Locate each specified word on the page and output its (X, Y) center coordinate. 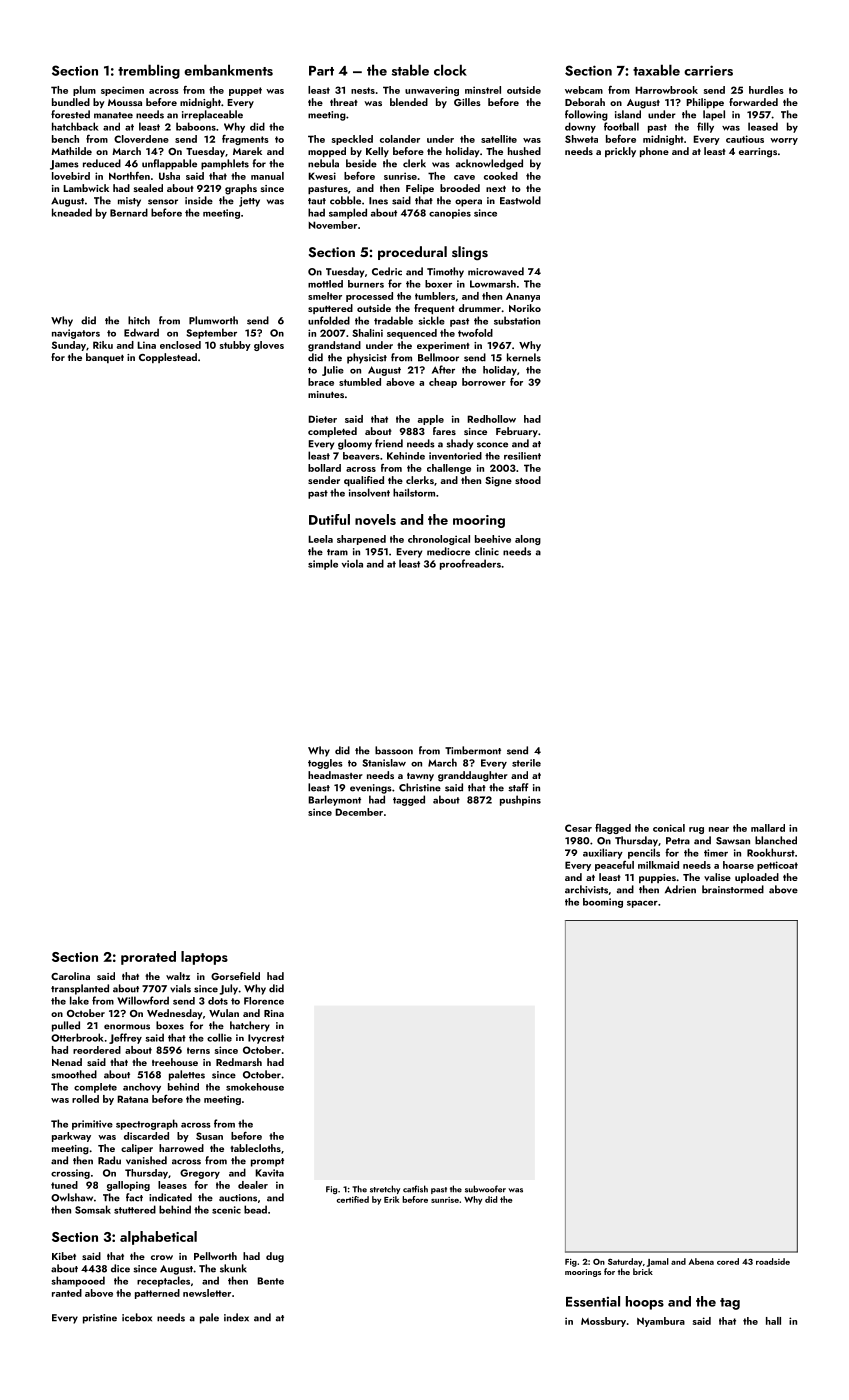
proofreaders (470, 564)
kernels (524, 357)
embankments (228, 70)
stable (410, 70)
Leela (320, 539)
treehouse (175, 1062)
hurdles (766, 90)
